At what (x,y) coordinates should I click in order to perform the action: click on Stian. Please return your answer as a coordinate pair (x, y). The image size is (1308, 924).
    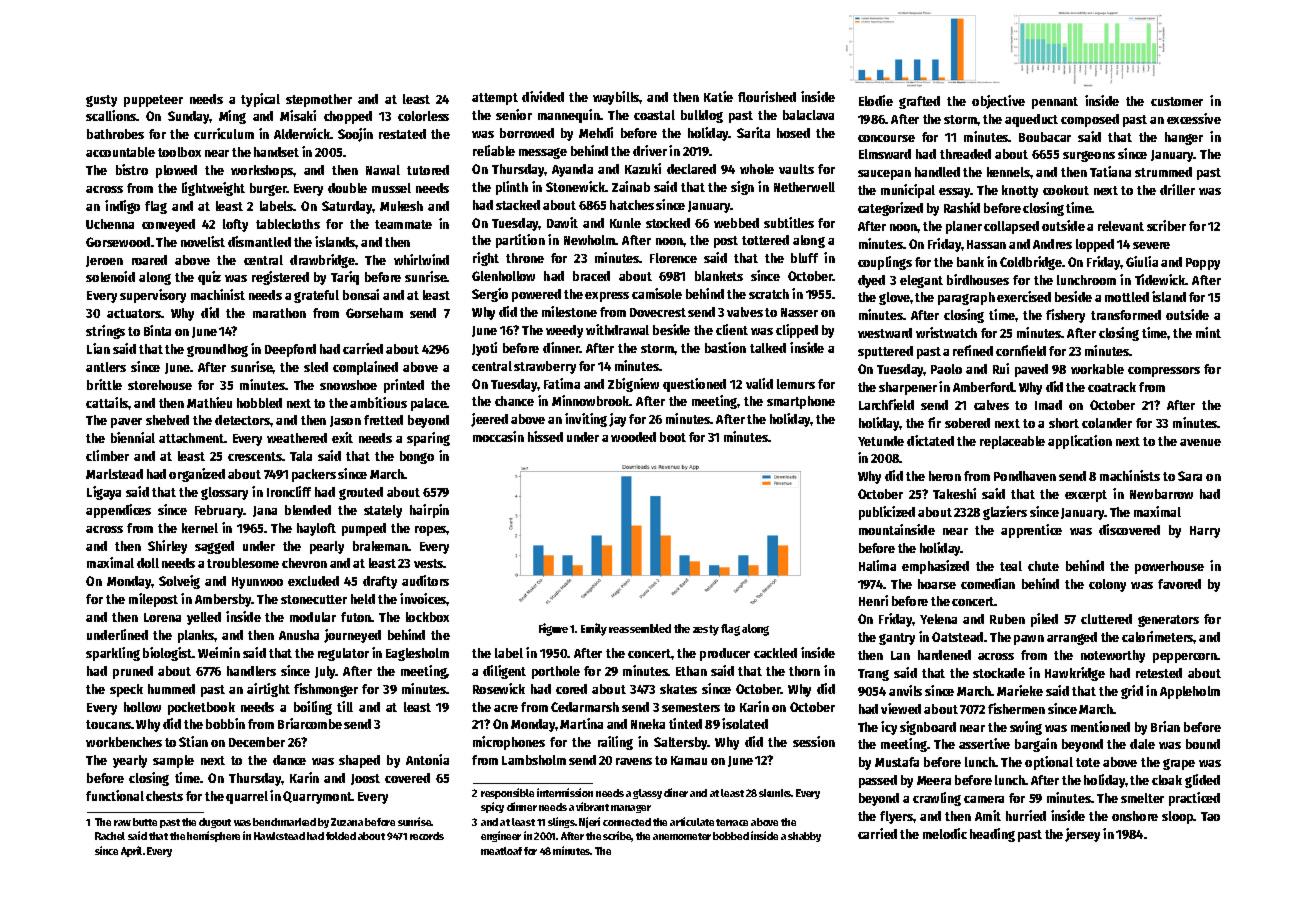
    Looking at the image, I should click on (193, 741).
